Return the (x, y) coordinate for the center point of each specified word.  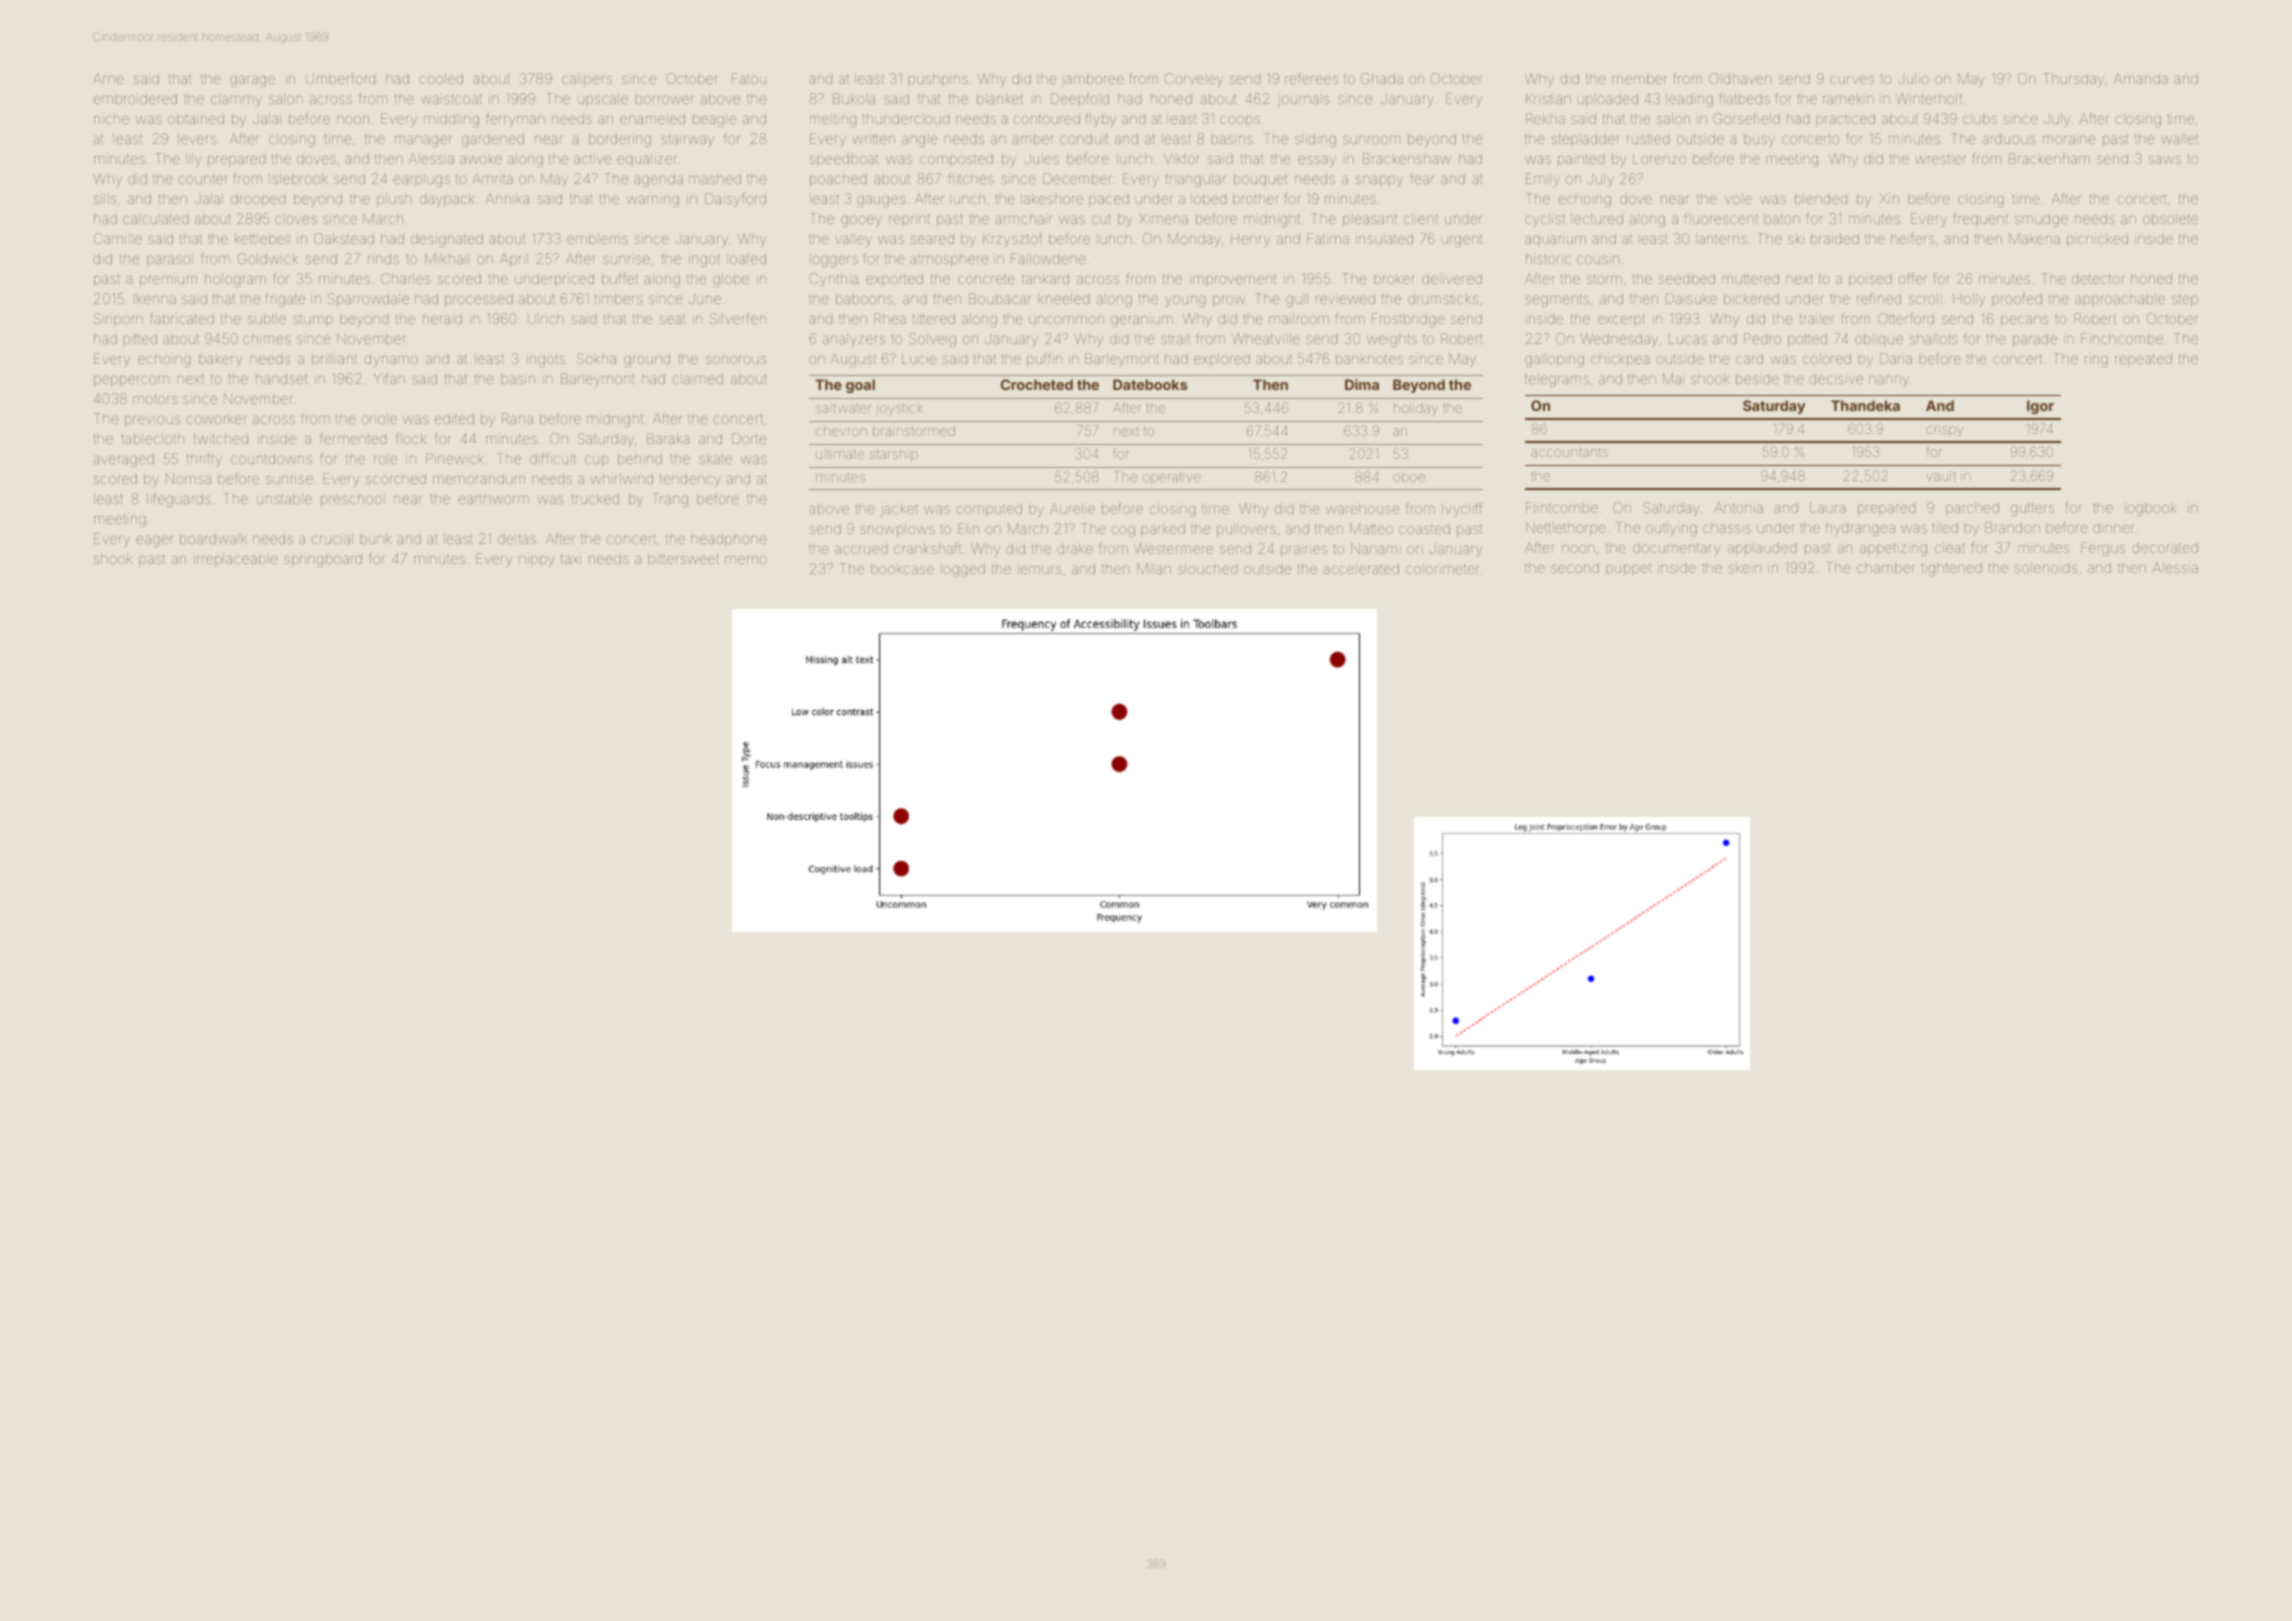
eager (154, 541)
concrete (986, 279)
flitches (971, 178)
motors (155, 399)
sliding (1315, 140)
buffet (620, 278)
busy (1759, 140)
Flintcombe (1562, 507)
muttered (1750, 278)
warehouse (1363, 508)
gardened (493, 140)
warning (653, 201)
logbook (2151, 509)
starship (894, 455)
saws (2164, 159)
